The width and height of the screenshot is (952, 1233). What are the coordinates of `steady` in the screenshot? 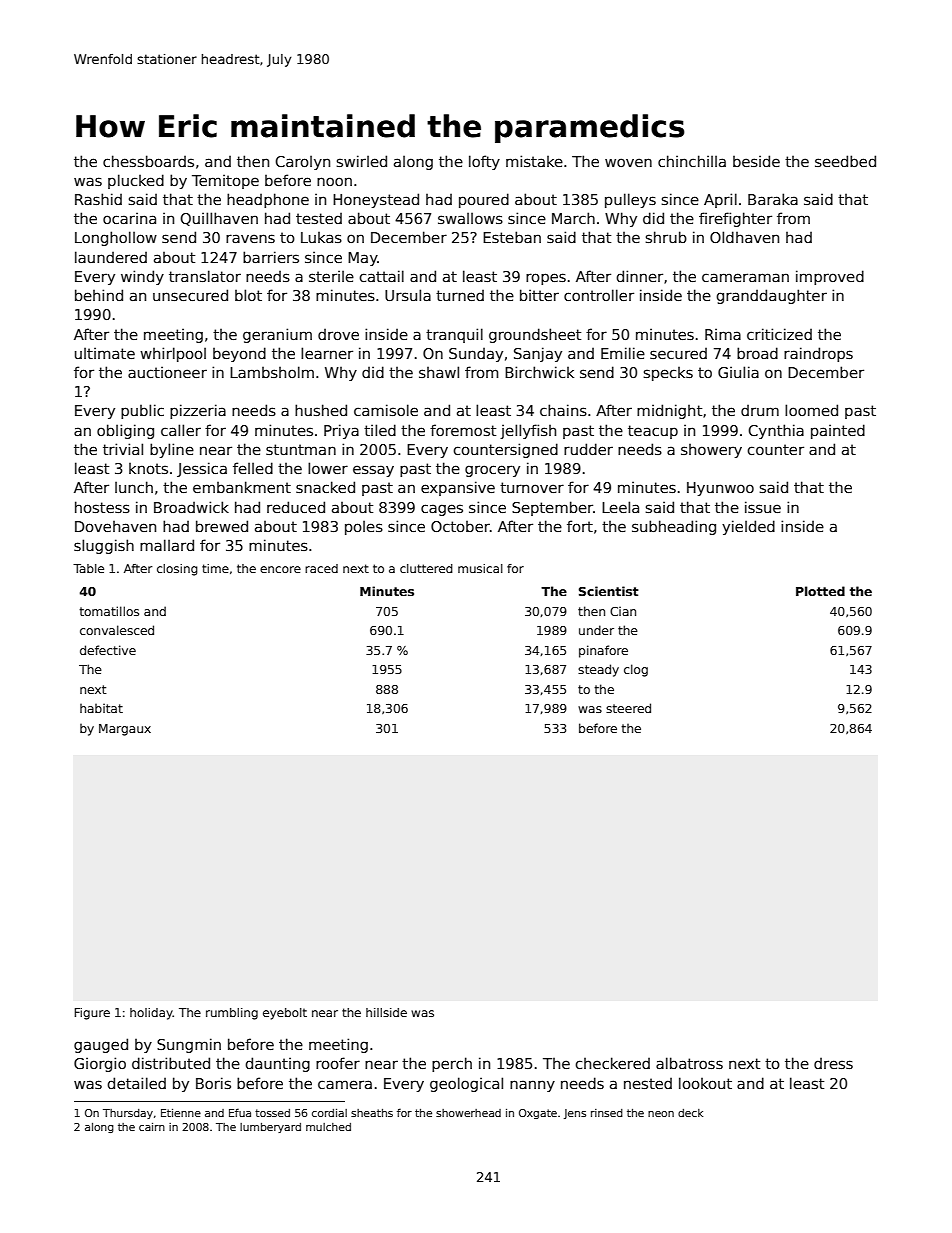 It's located at (598, 670).
